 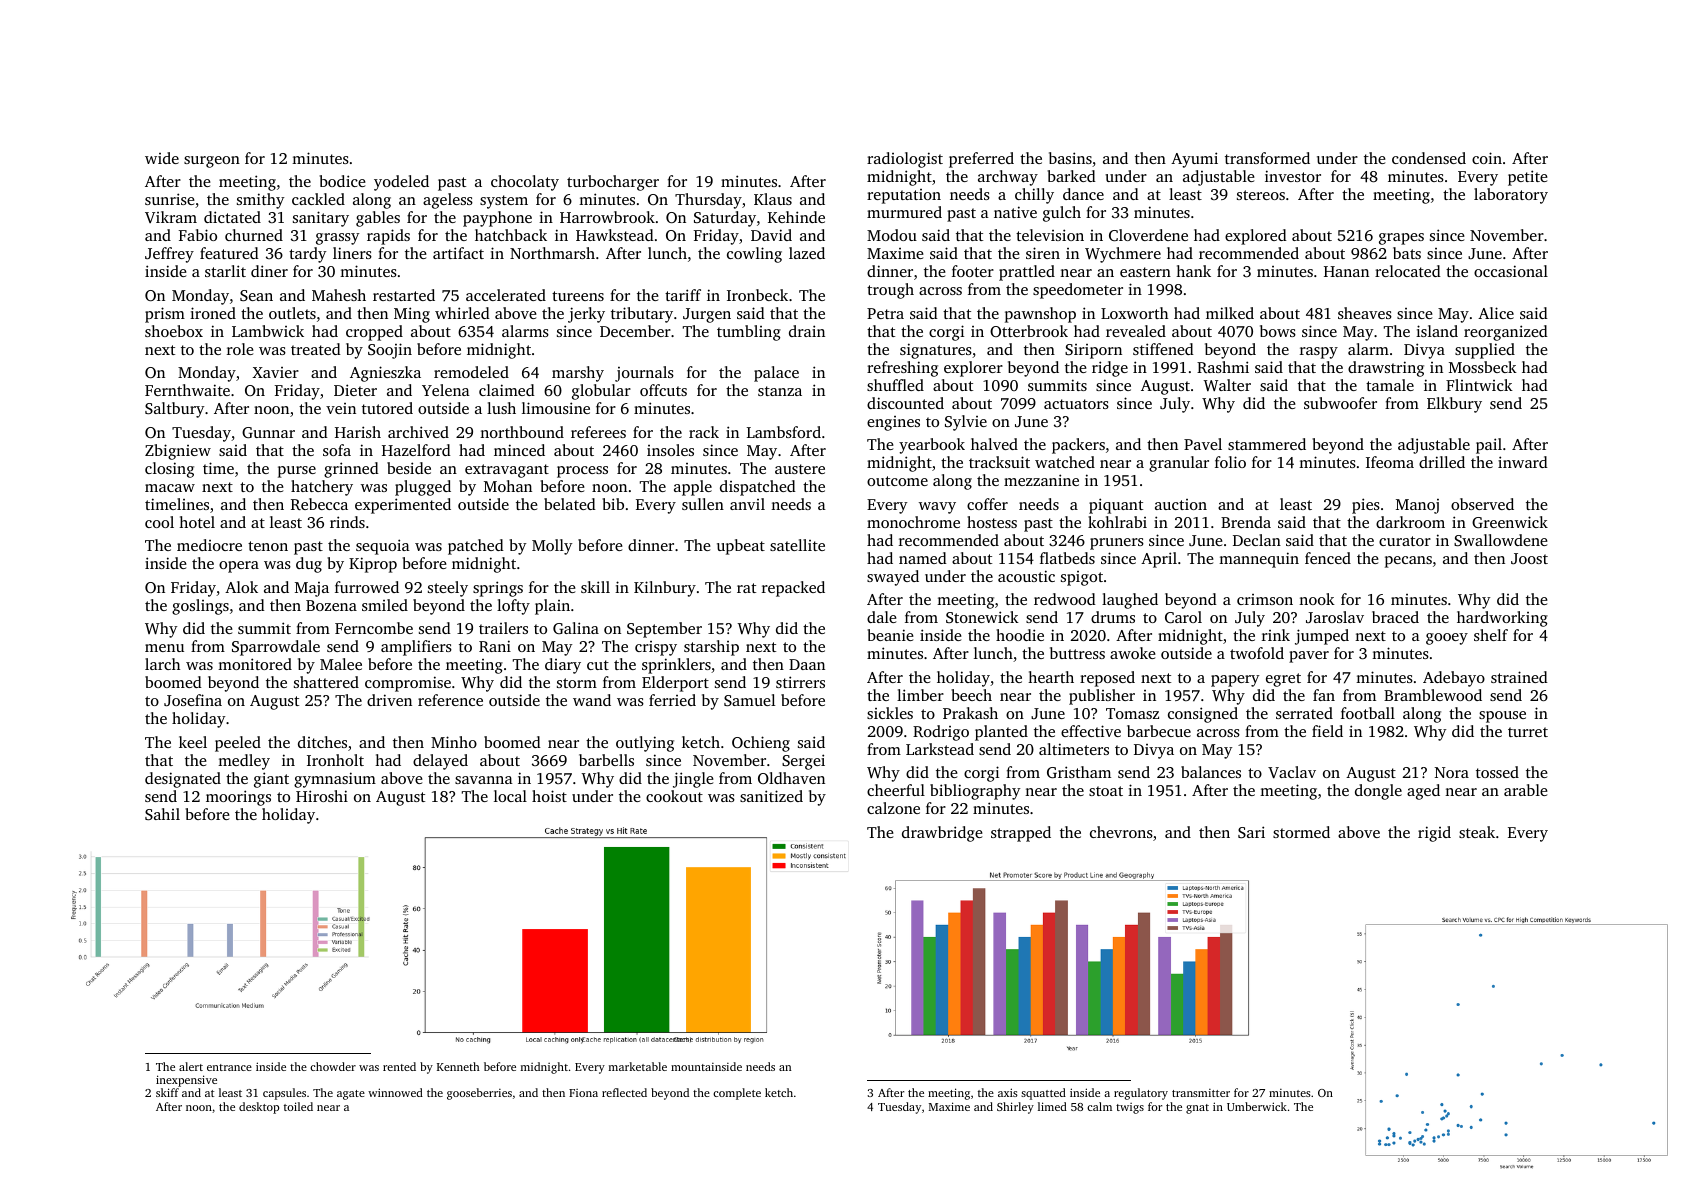 I want to click on alert, so click(x=191, y=1066).
